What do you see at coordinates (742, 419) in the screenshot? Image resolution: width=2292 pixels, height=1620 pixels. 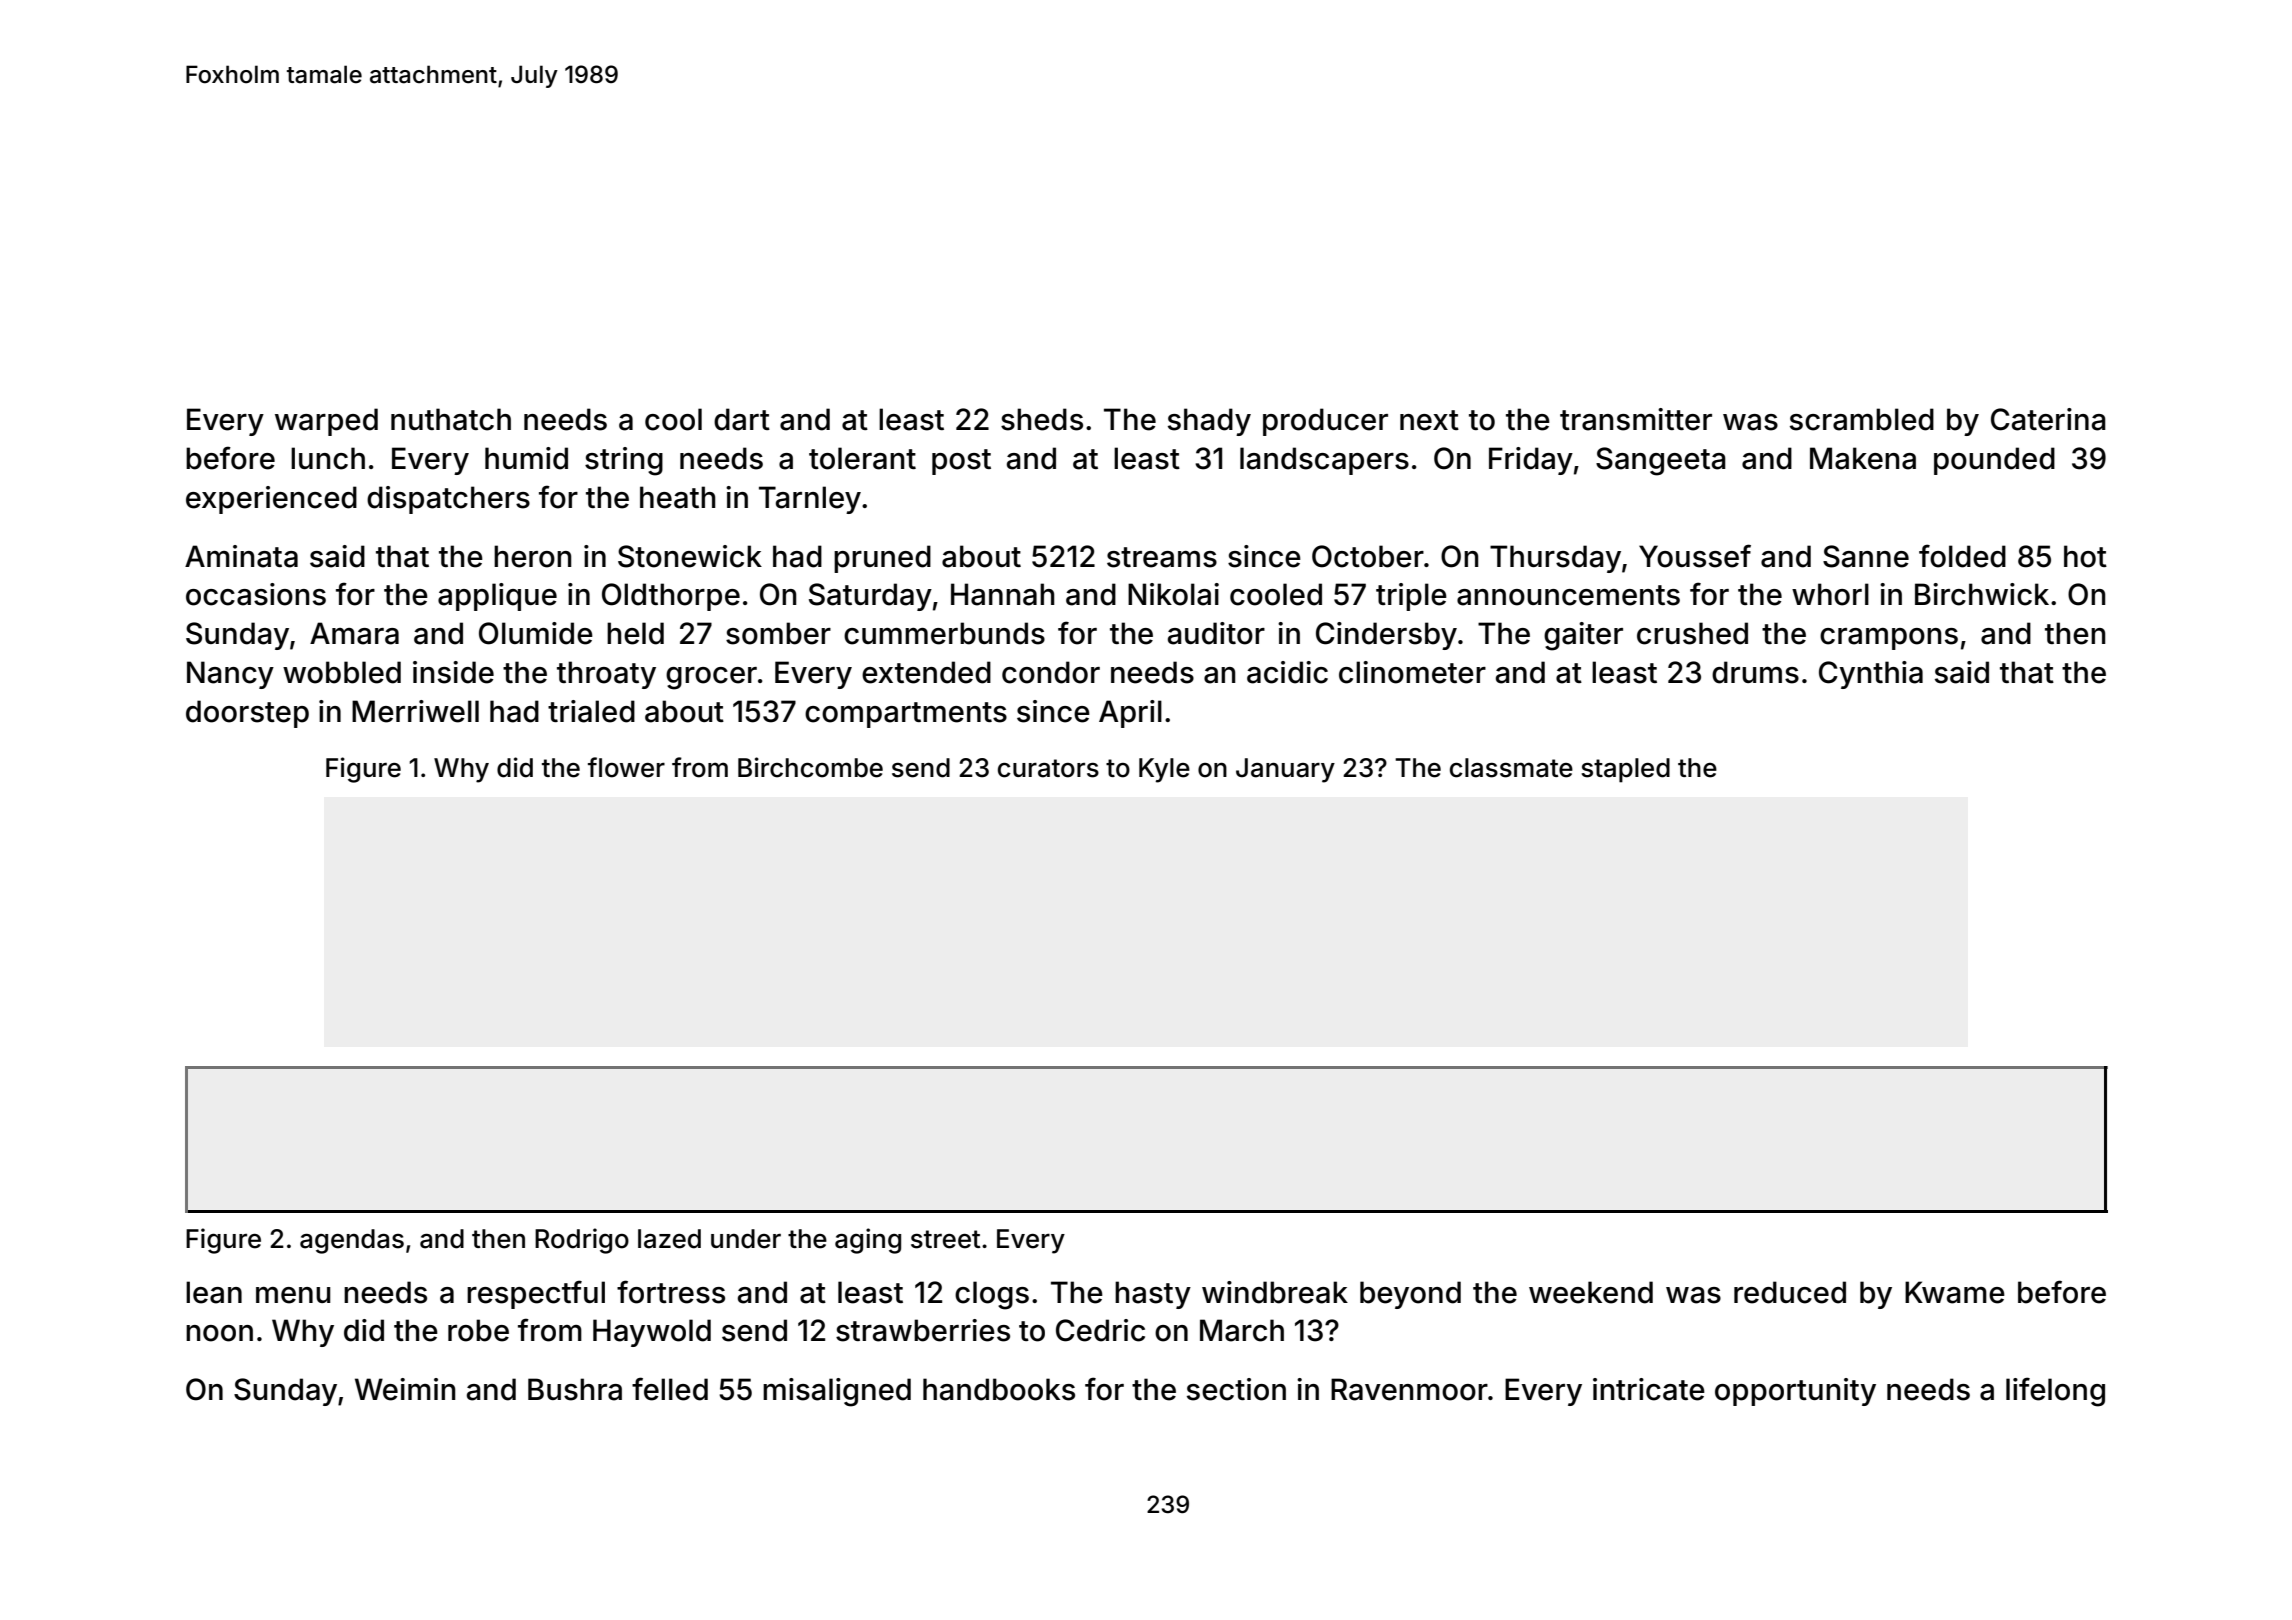 I see `dart` at bounding box center [742, 419].
